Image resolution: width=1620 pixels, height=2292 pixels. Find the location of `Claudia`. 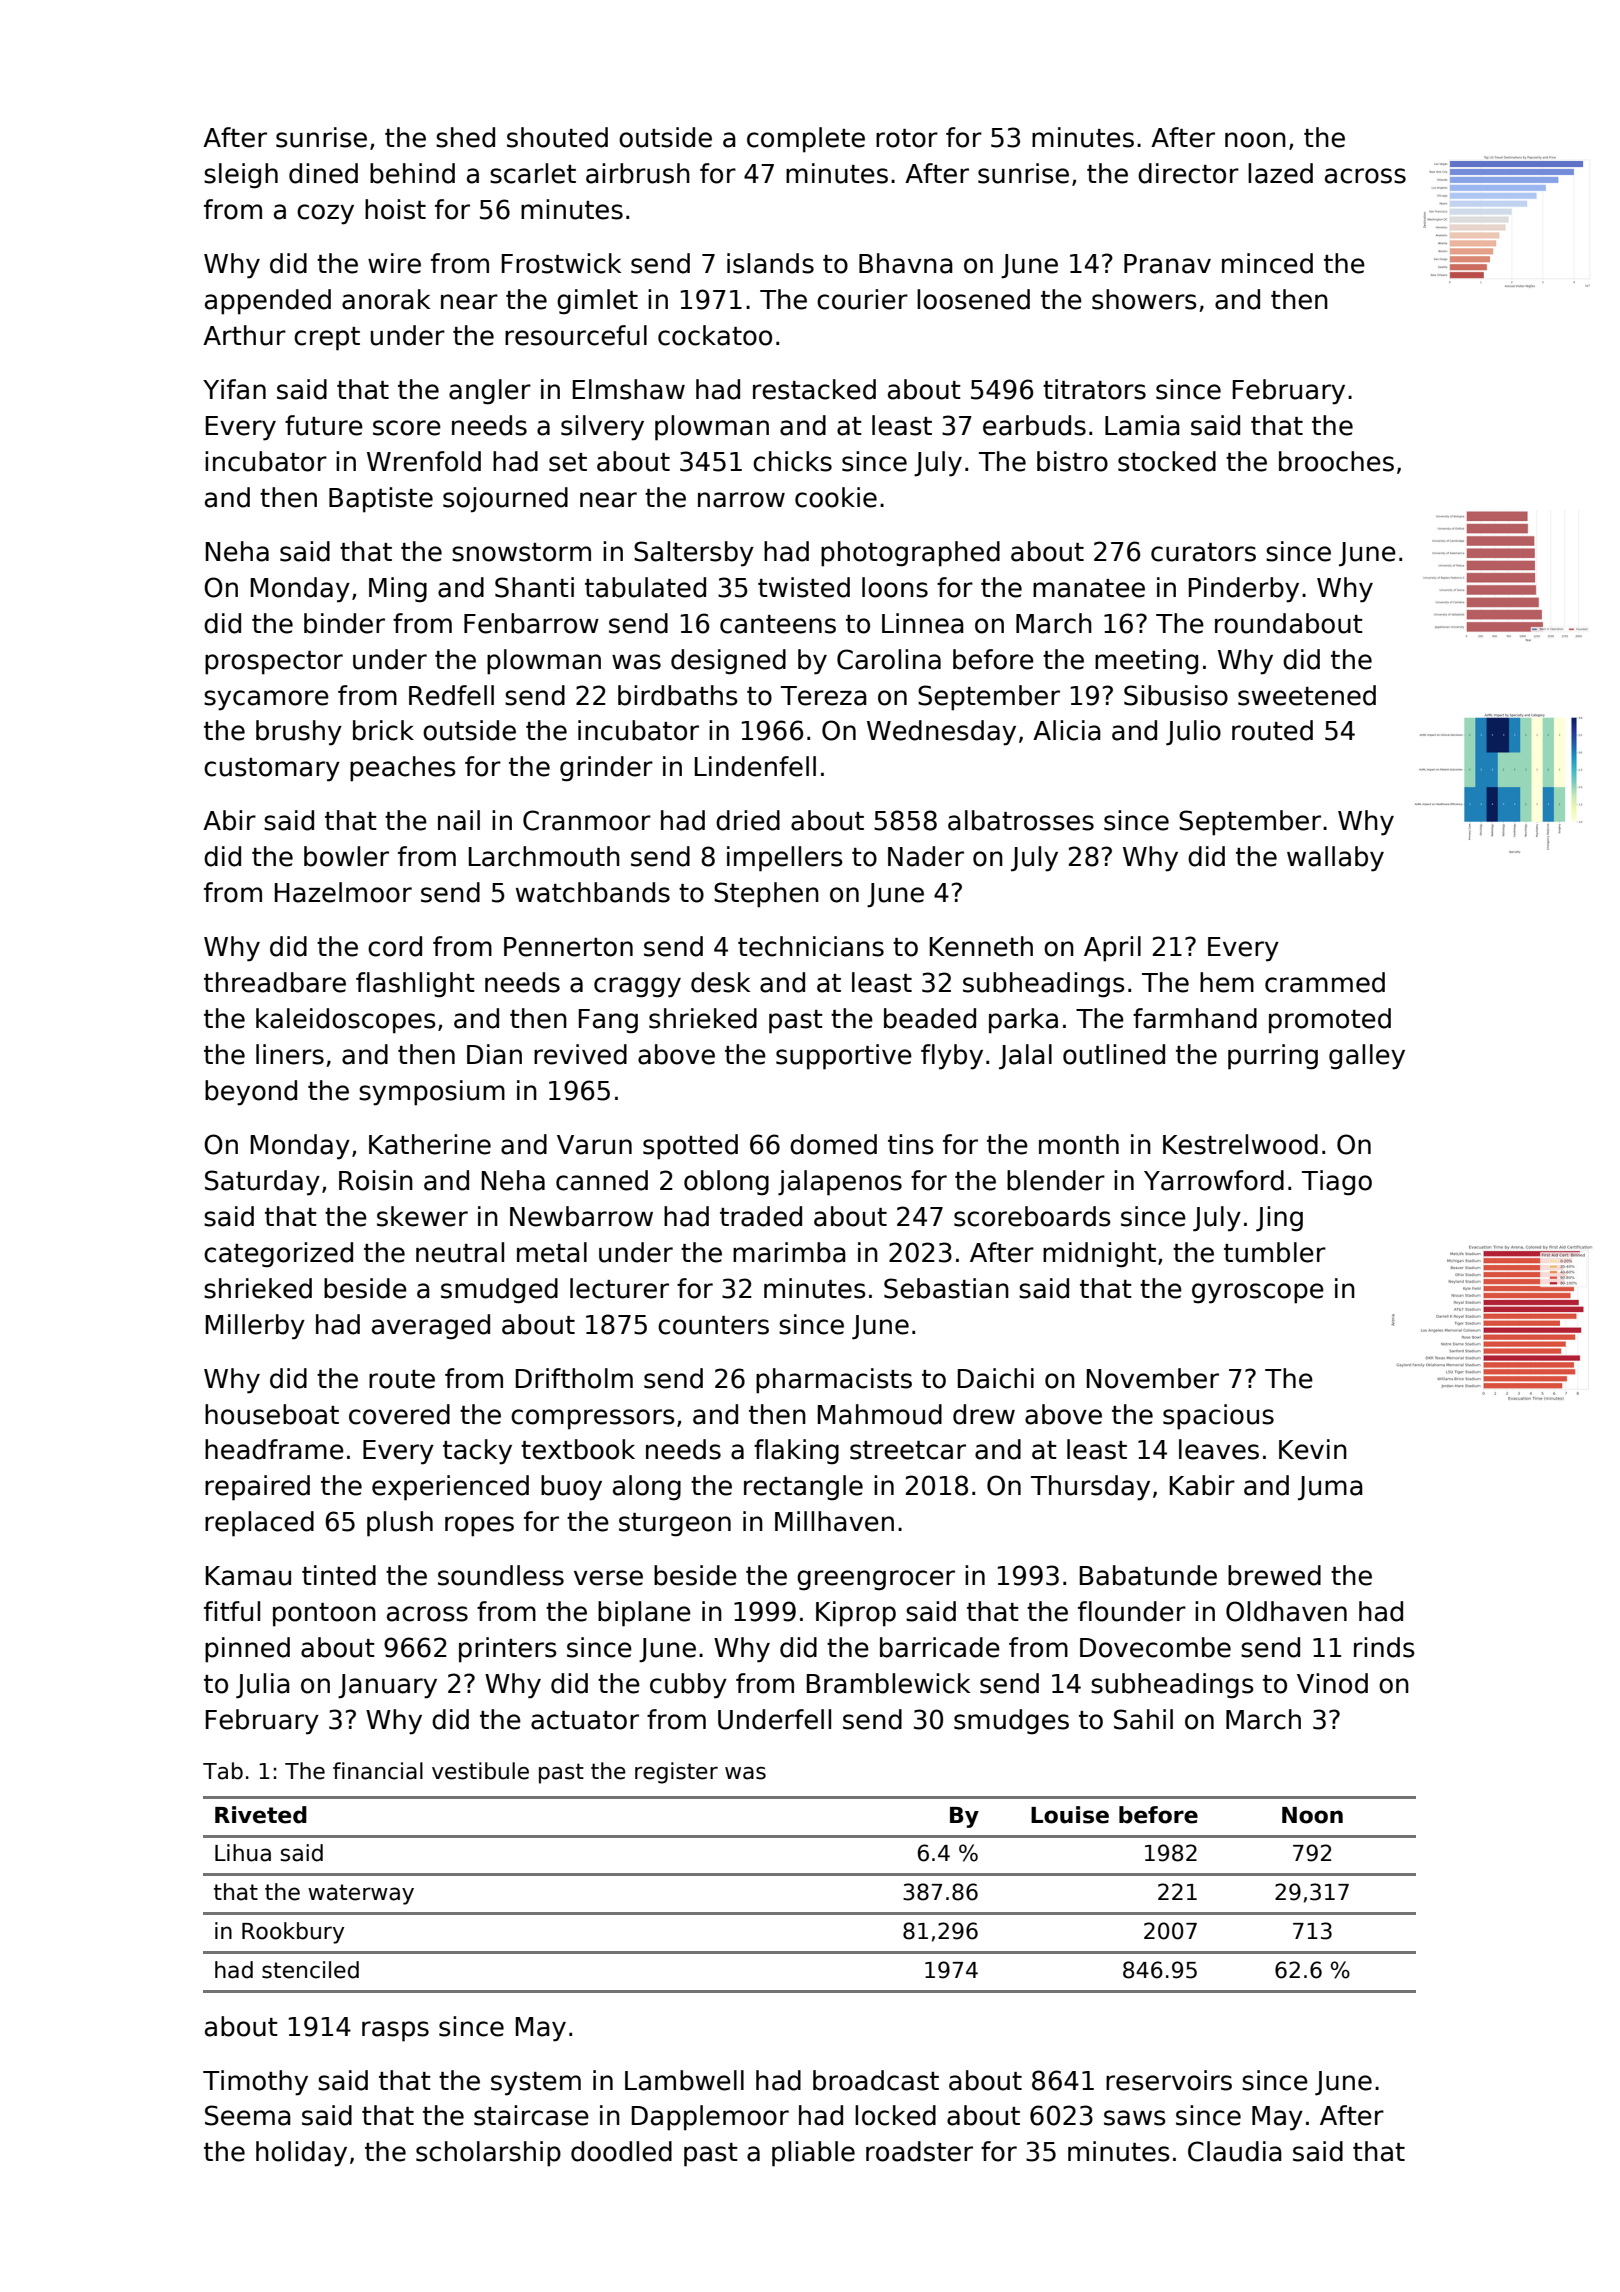

Claudia is located at coordinates (1235, 2151).
